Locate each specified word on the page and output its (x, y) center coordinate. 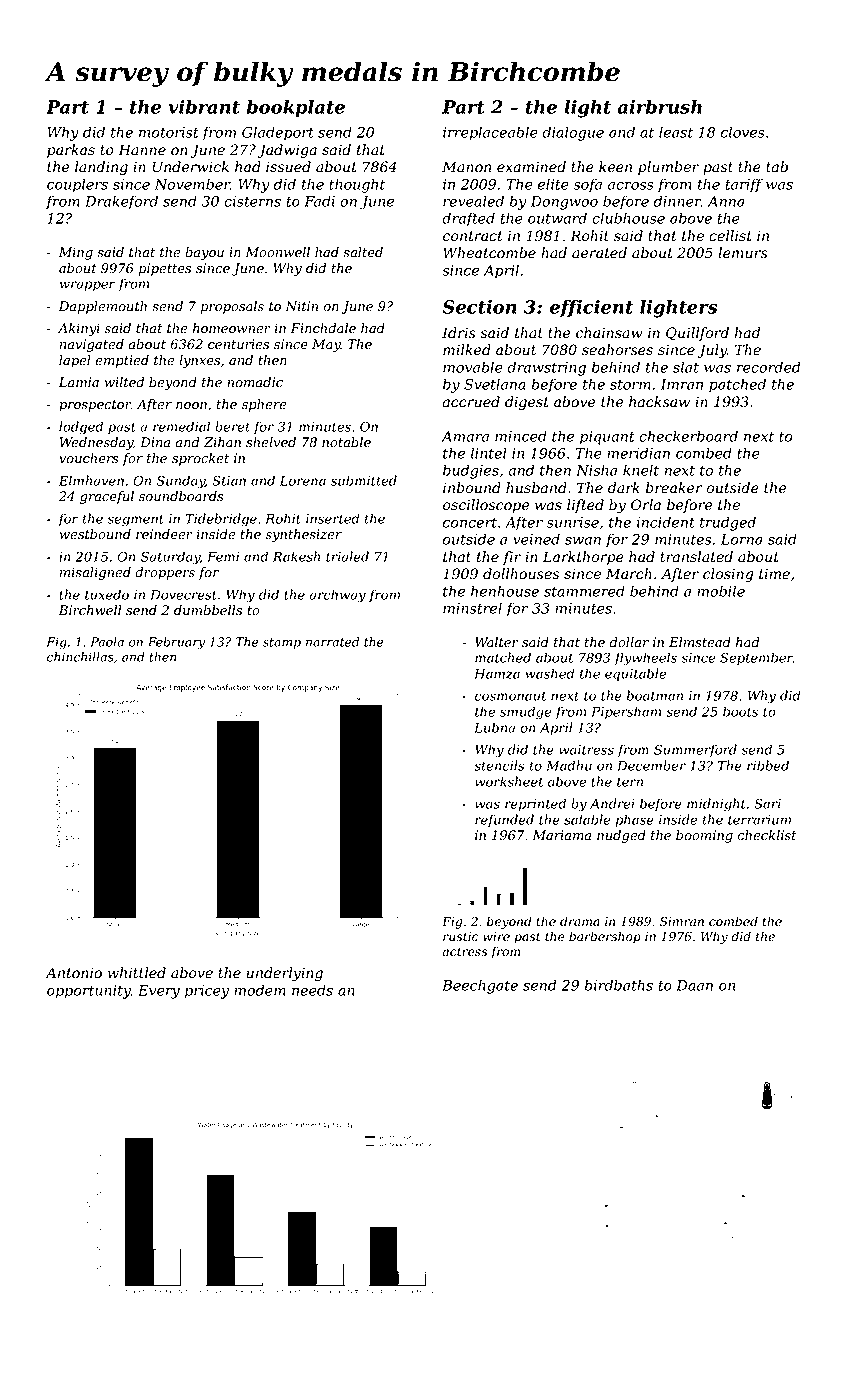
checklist (767, 835)
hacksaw (659, 402)
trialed (347, 556)
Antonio (73, 973)
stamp (282, 643)
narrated (332, 642)
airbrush (660, 107)
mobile (721, 591)
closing (728, 575)
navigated (92, 345)
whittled (137, 973)
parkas (71, 151)
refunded (504, 820)
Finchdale (323, 328)
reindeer (164, 534)
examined (531, 167)
